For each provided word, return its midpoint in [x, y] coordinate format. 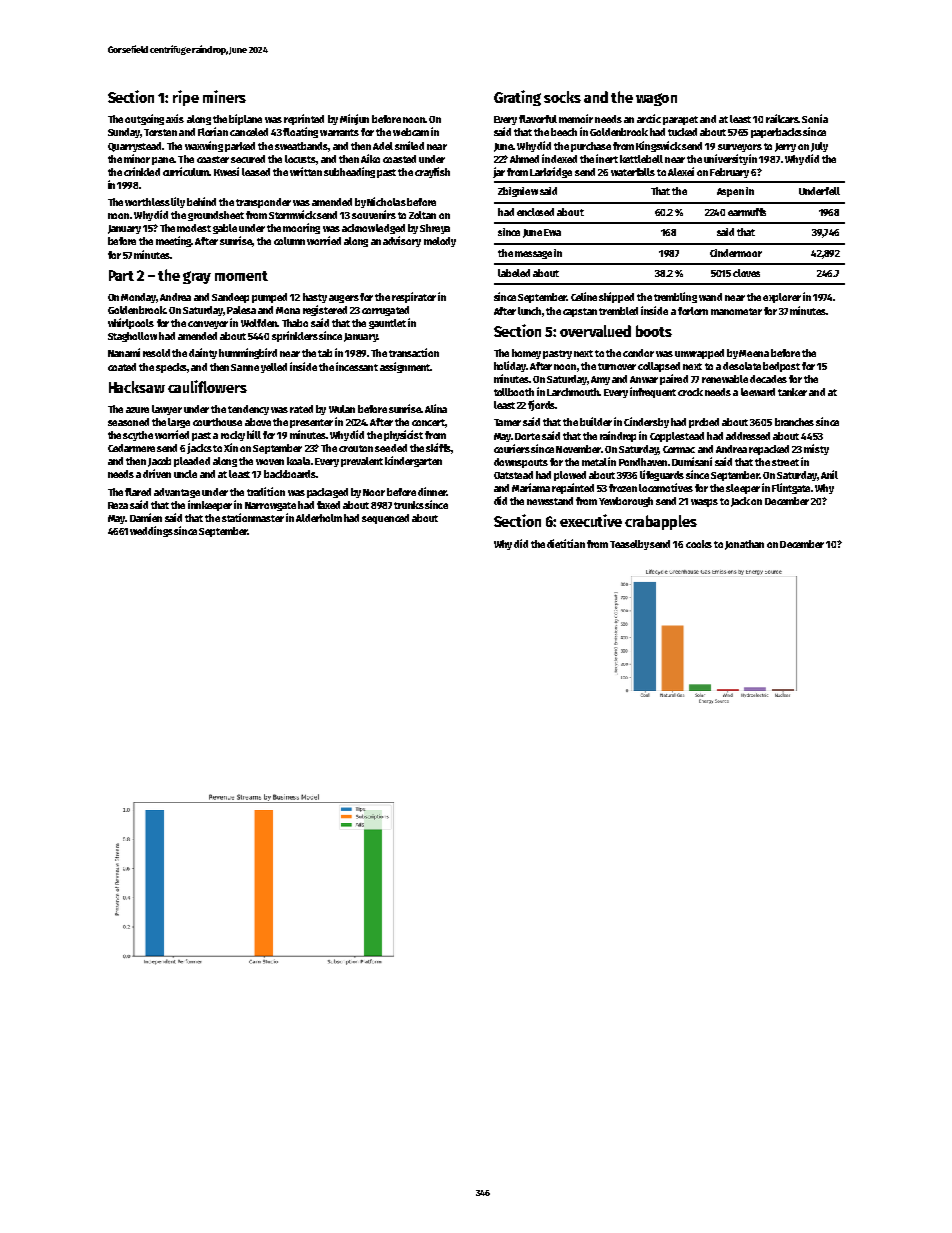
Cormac [679, 449]
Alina [436, 408]
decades [768, 379]
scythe [138, 436]
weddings [151, 531]
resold [156, 353]
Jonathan [744, 545]
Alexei [681, 171]
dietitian [566, 543]
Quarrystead [134, 147]
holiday [510, 366]
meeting [174, 241]
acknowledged [373, 229]
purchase [591, 147]
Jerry [785, 147]
